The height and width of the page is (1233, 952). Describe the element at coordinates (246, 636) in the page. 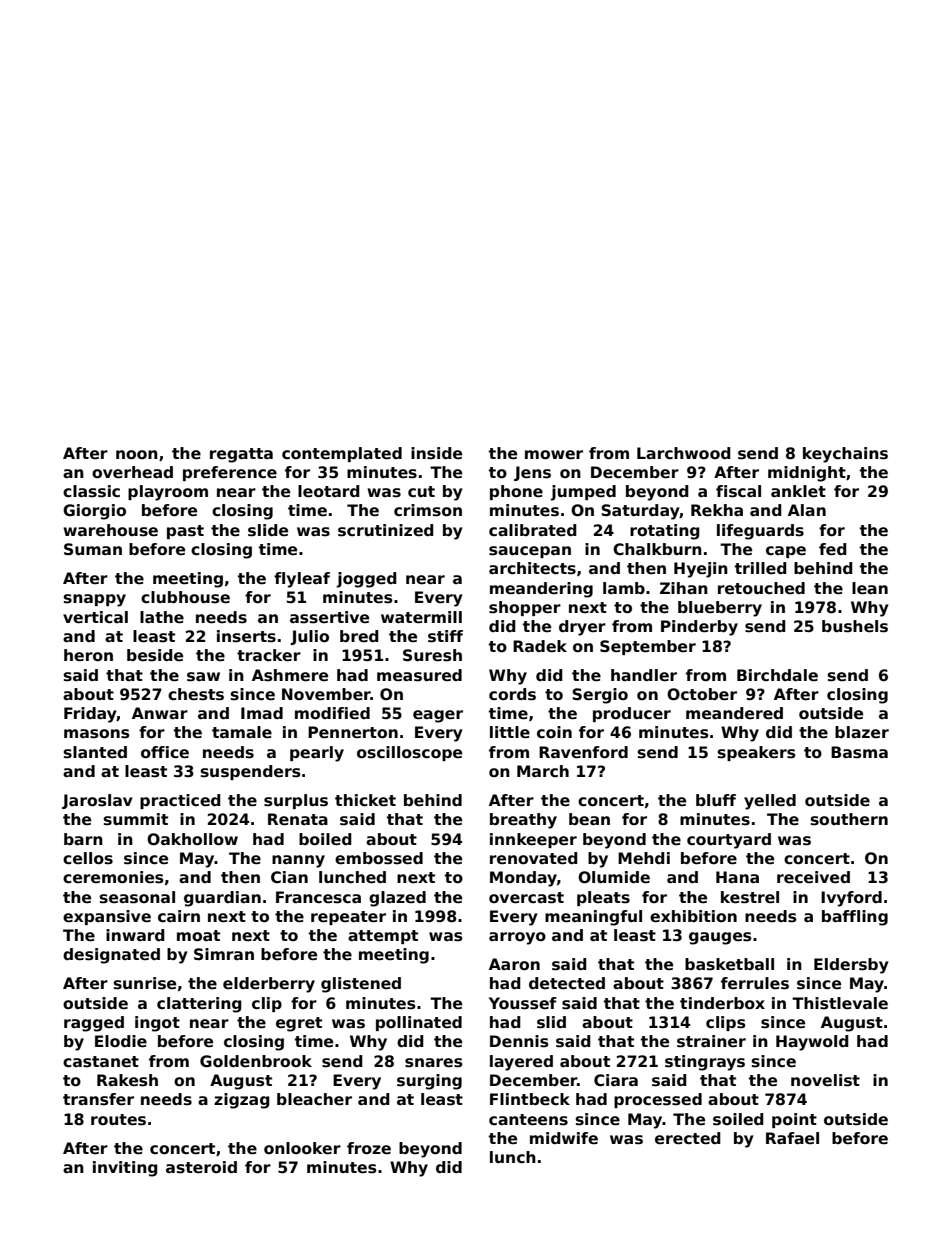

I see `inserts` at that location.
